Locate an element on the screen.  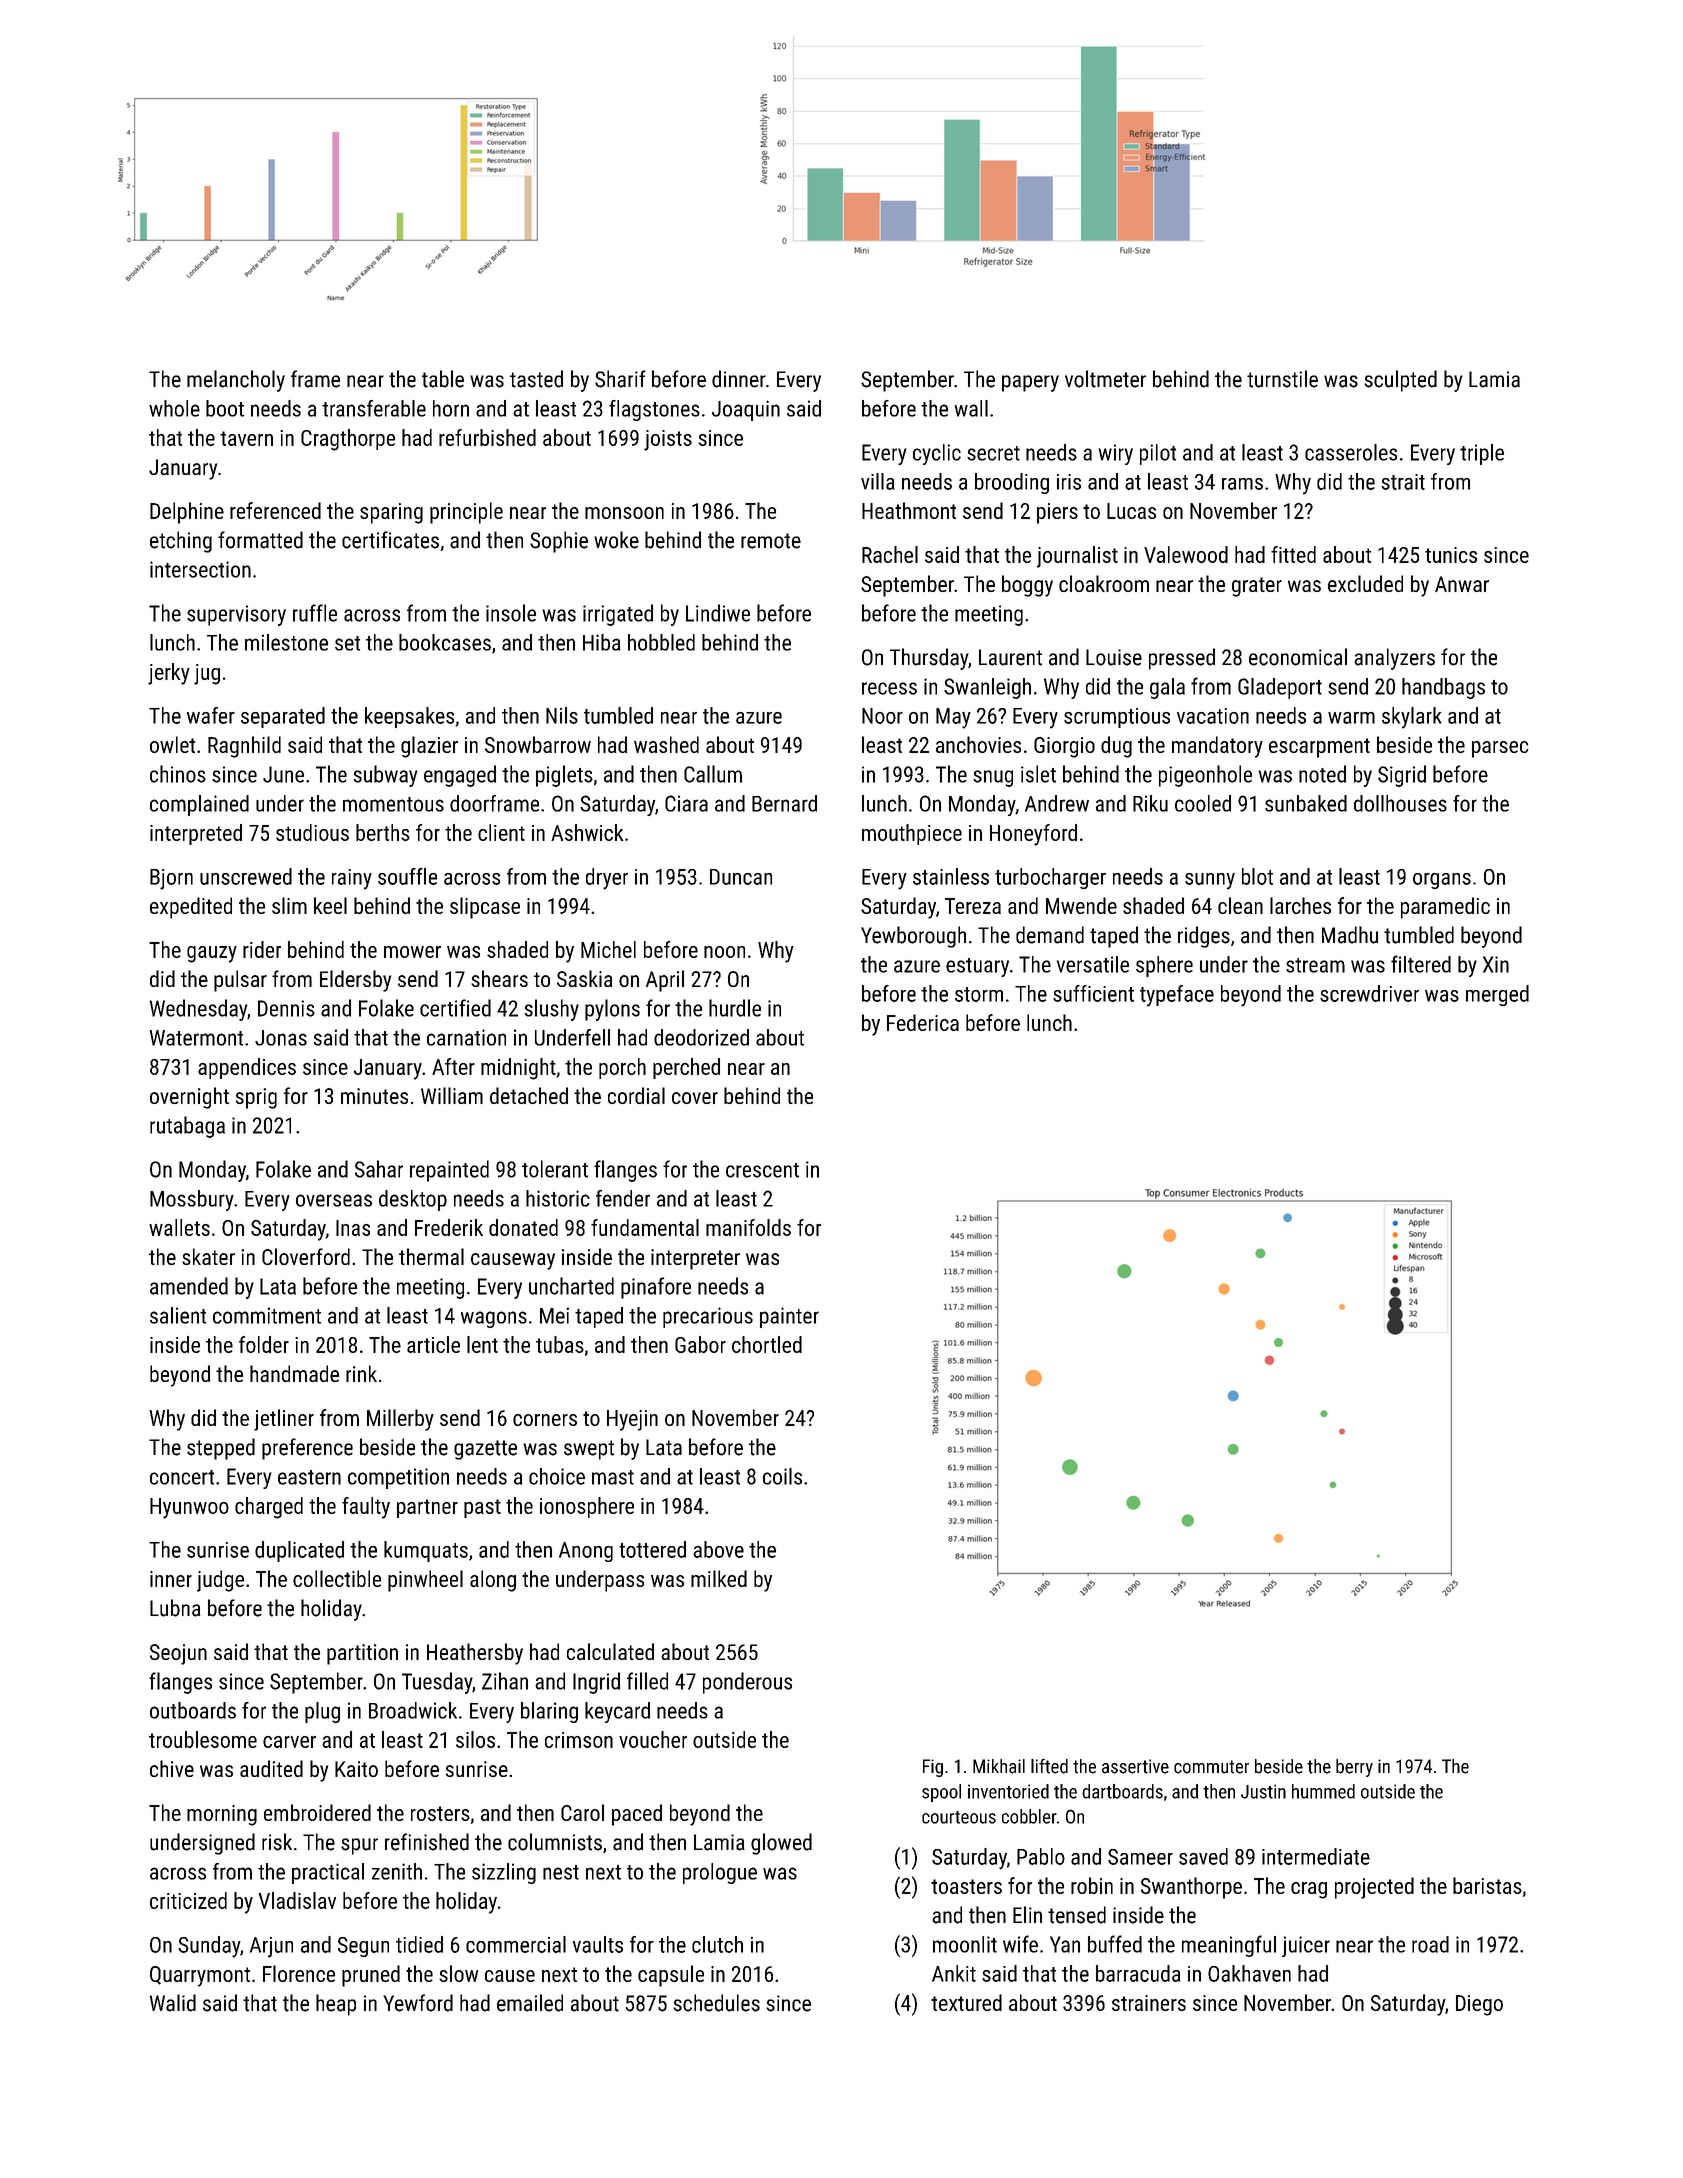
slow is located at coordinates (458, 1973).
